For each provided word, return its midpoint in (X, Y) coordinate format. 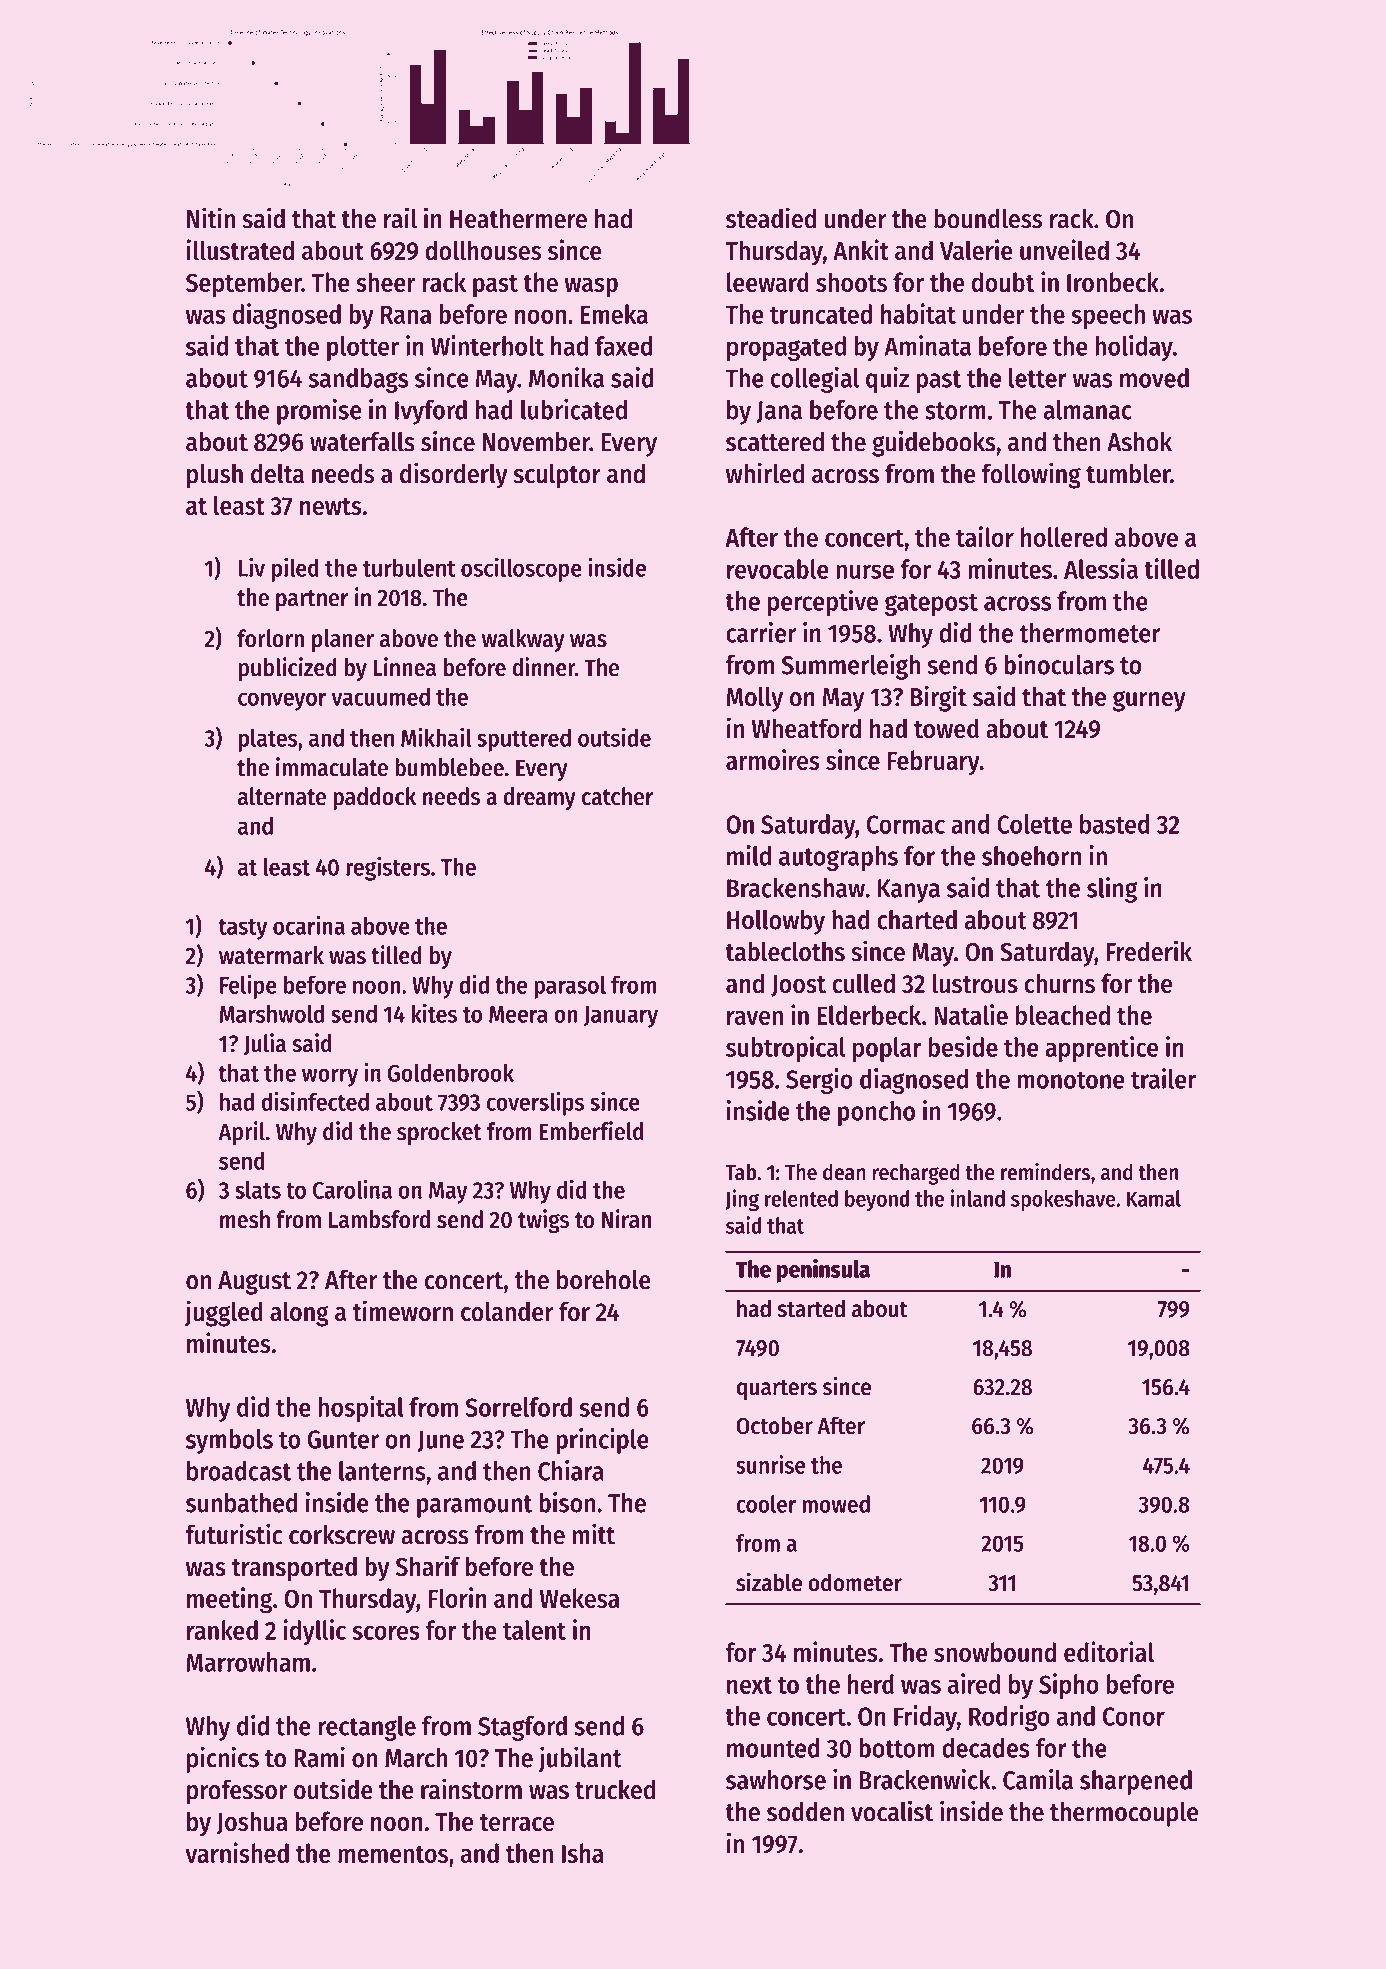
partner (312, 600)
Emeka (614, 314)
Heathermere (518, 218)
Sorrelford (518, 1407)
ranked (222, 1630)
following (1031, 475)
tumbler (1128, 473)
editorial (1109, 1651)
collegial (815, 380)
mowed (836, 1504)
